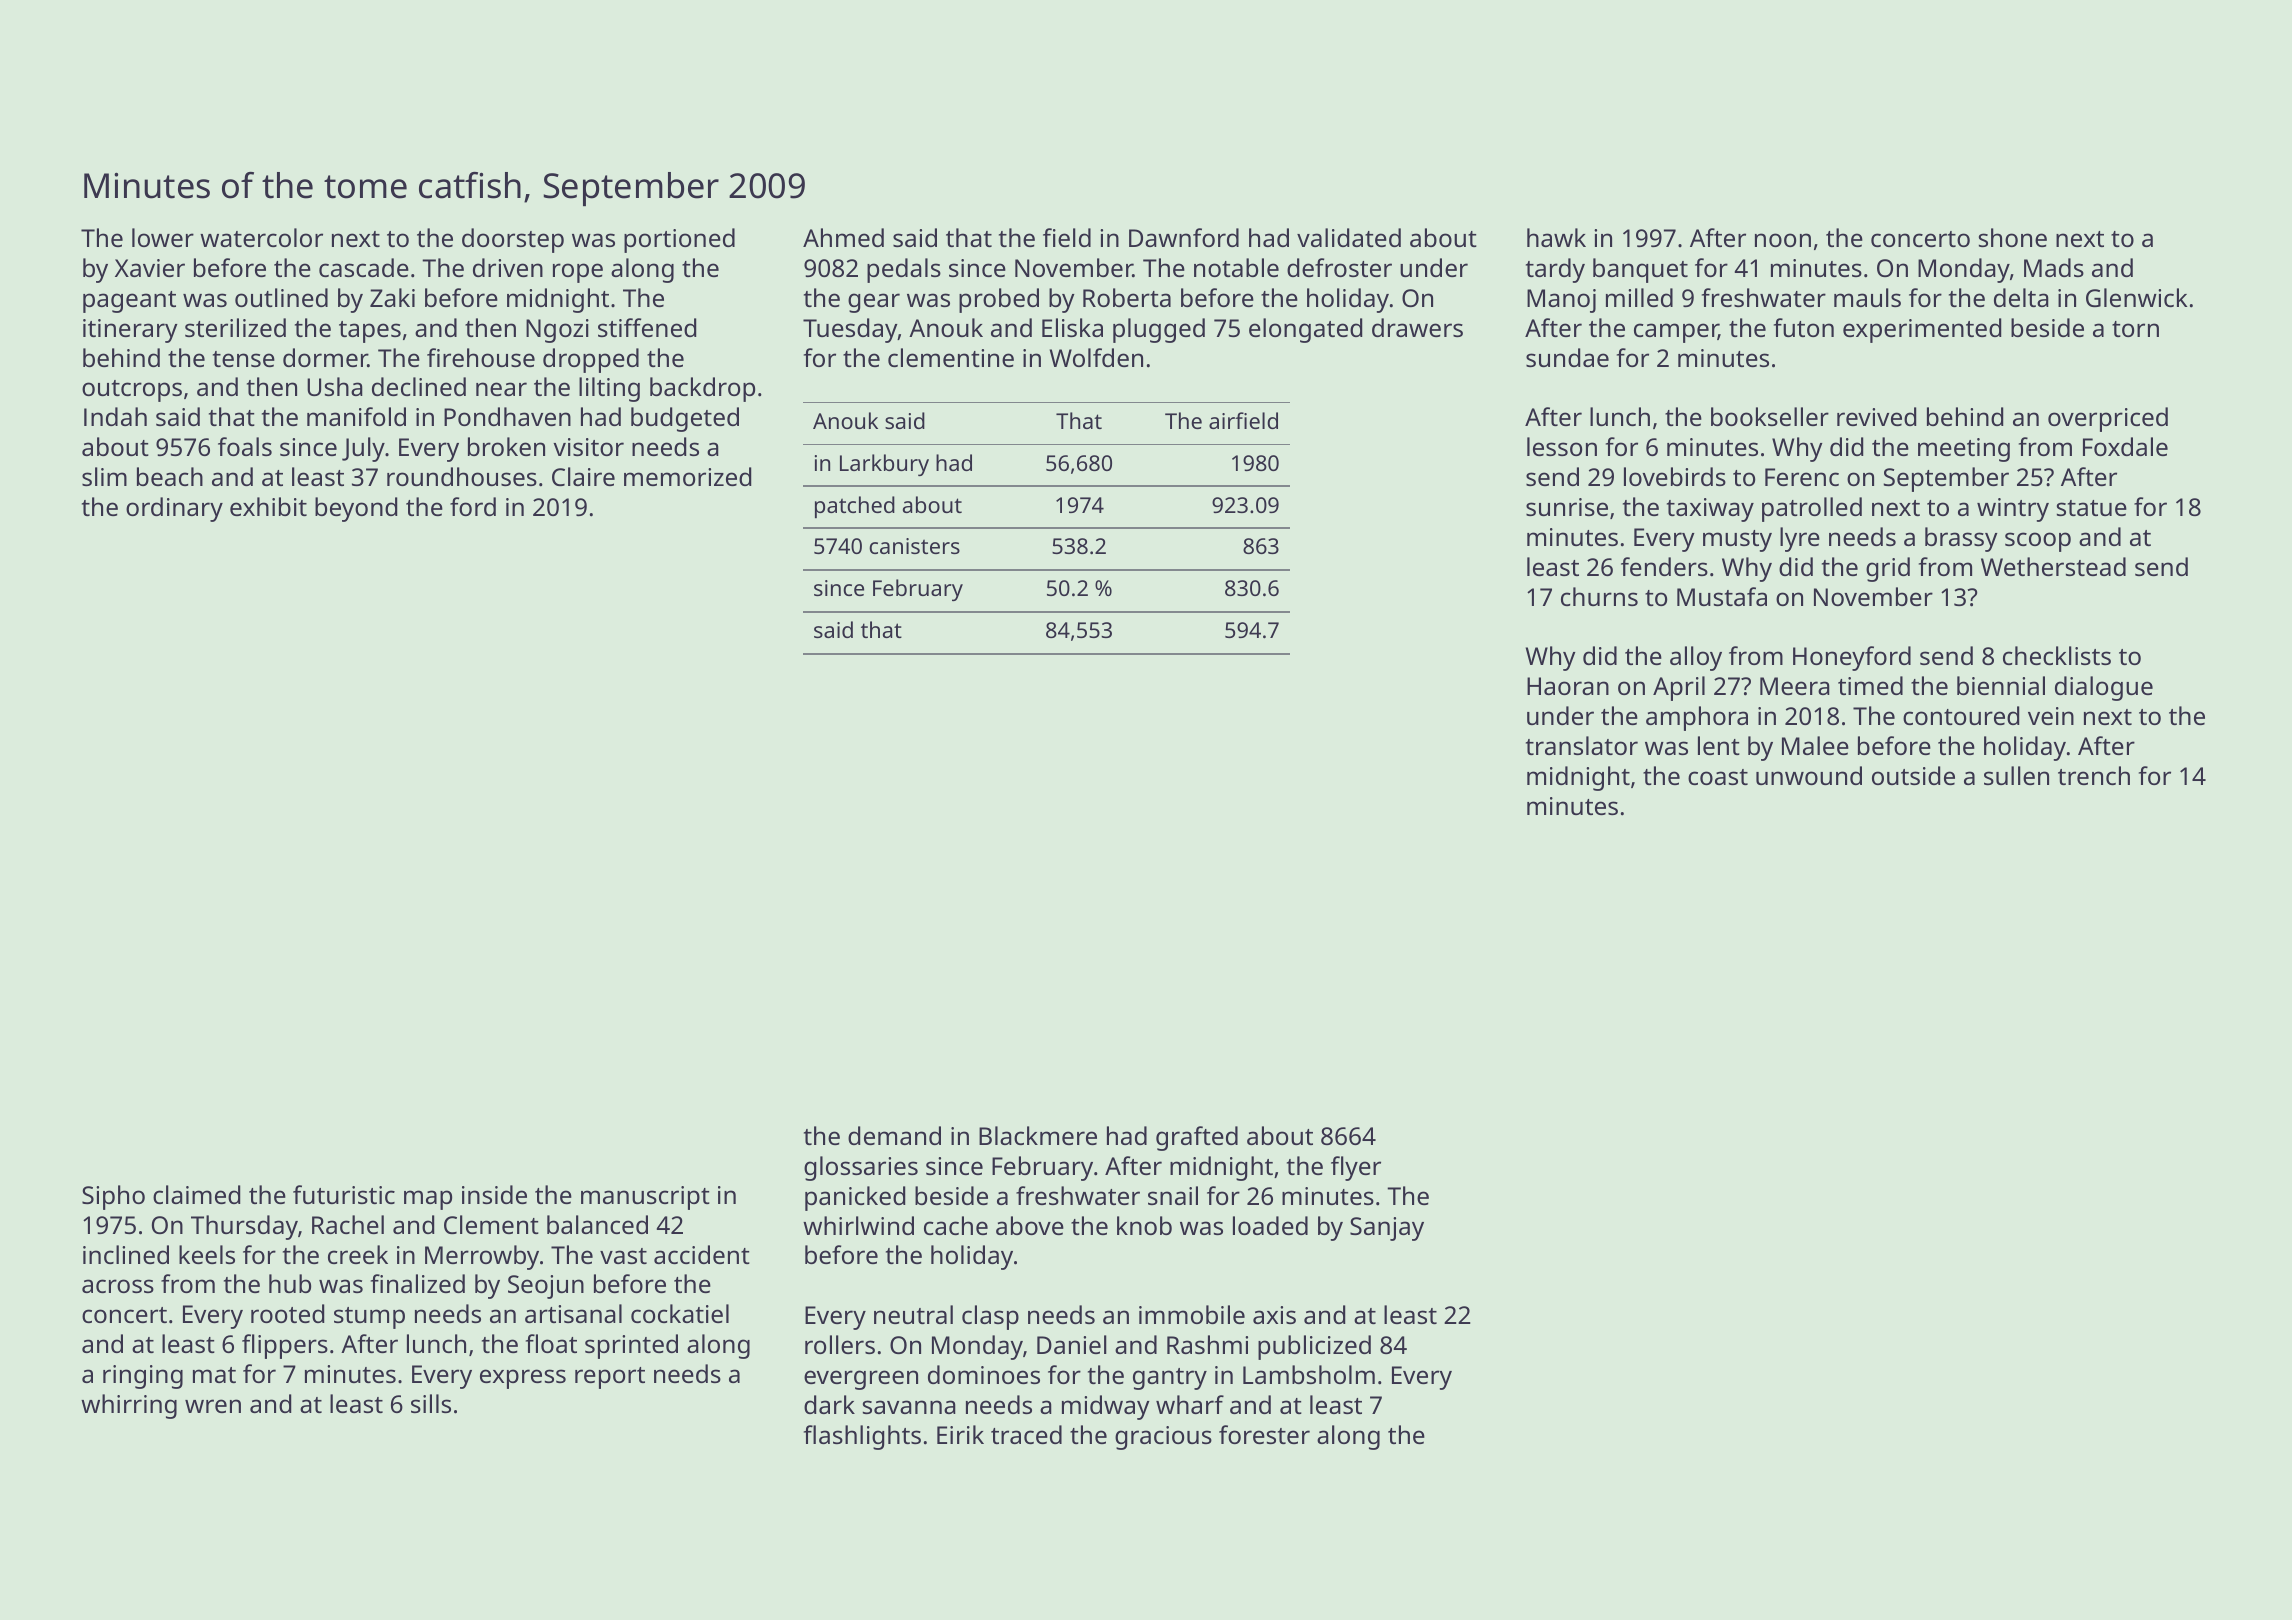  What do you see at coordinates (1718, 777) in the screenshot?
I see `coast` at bounding box center [1718, 777].
